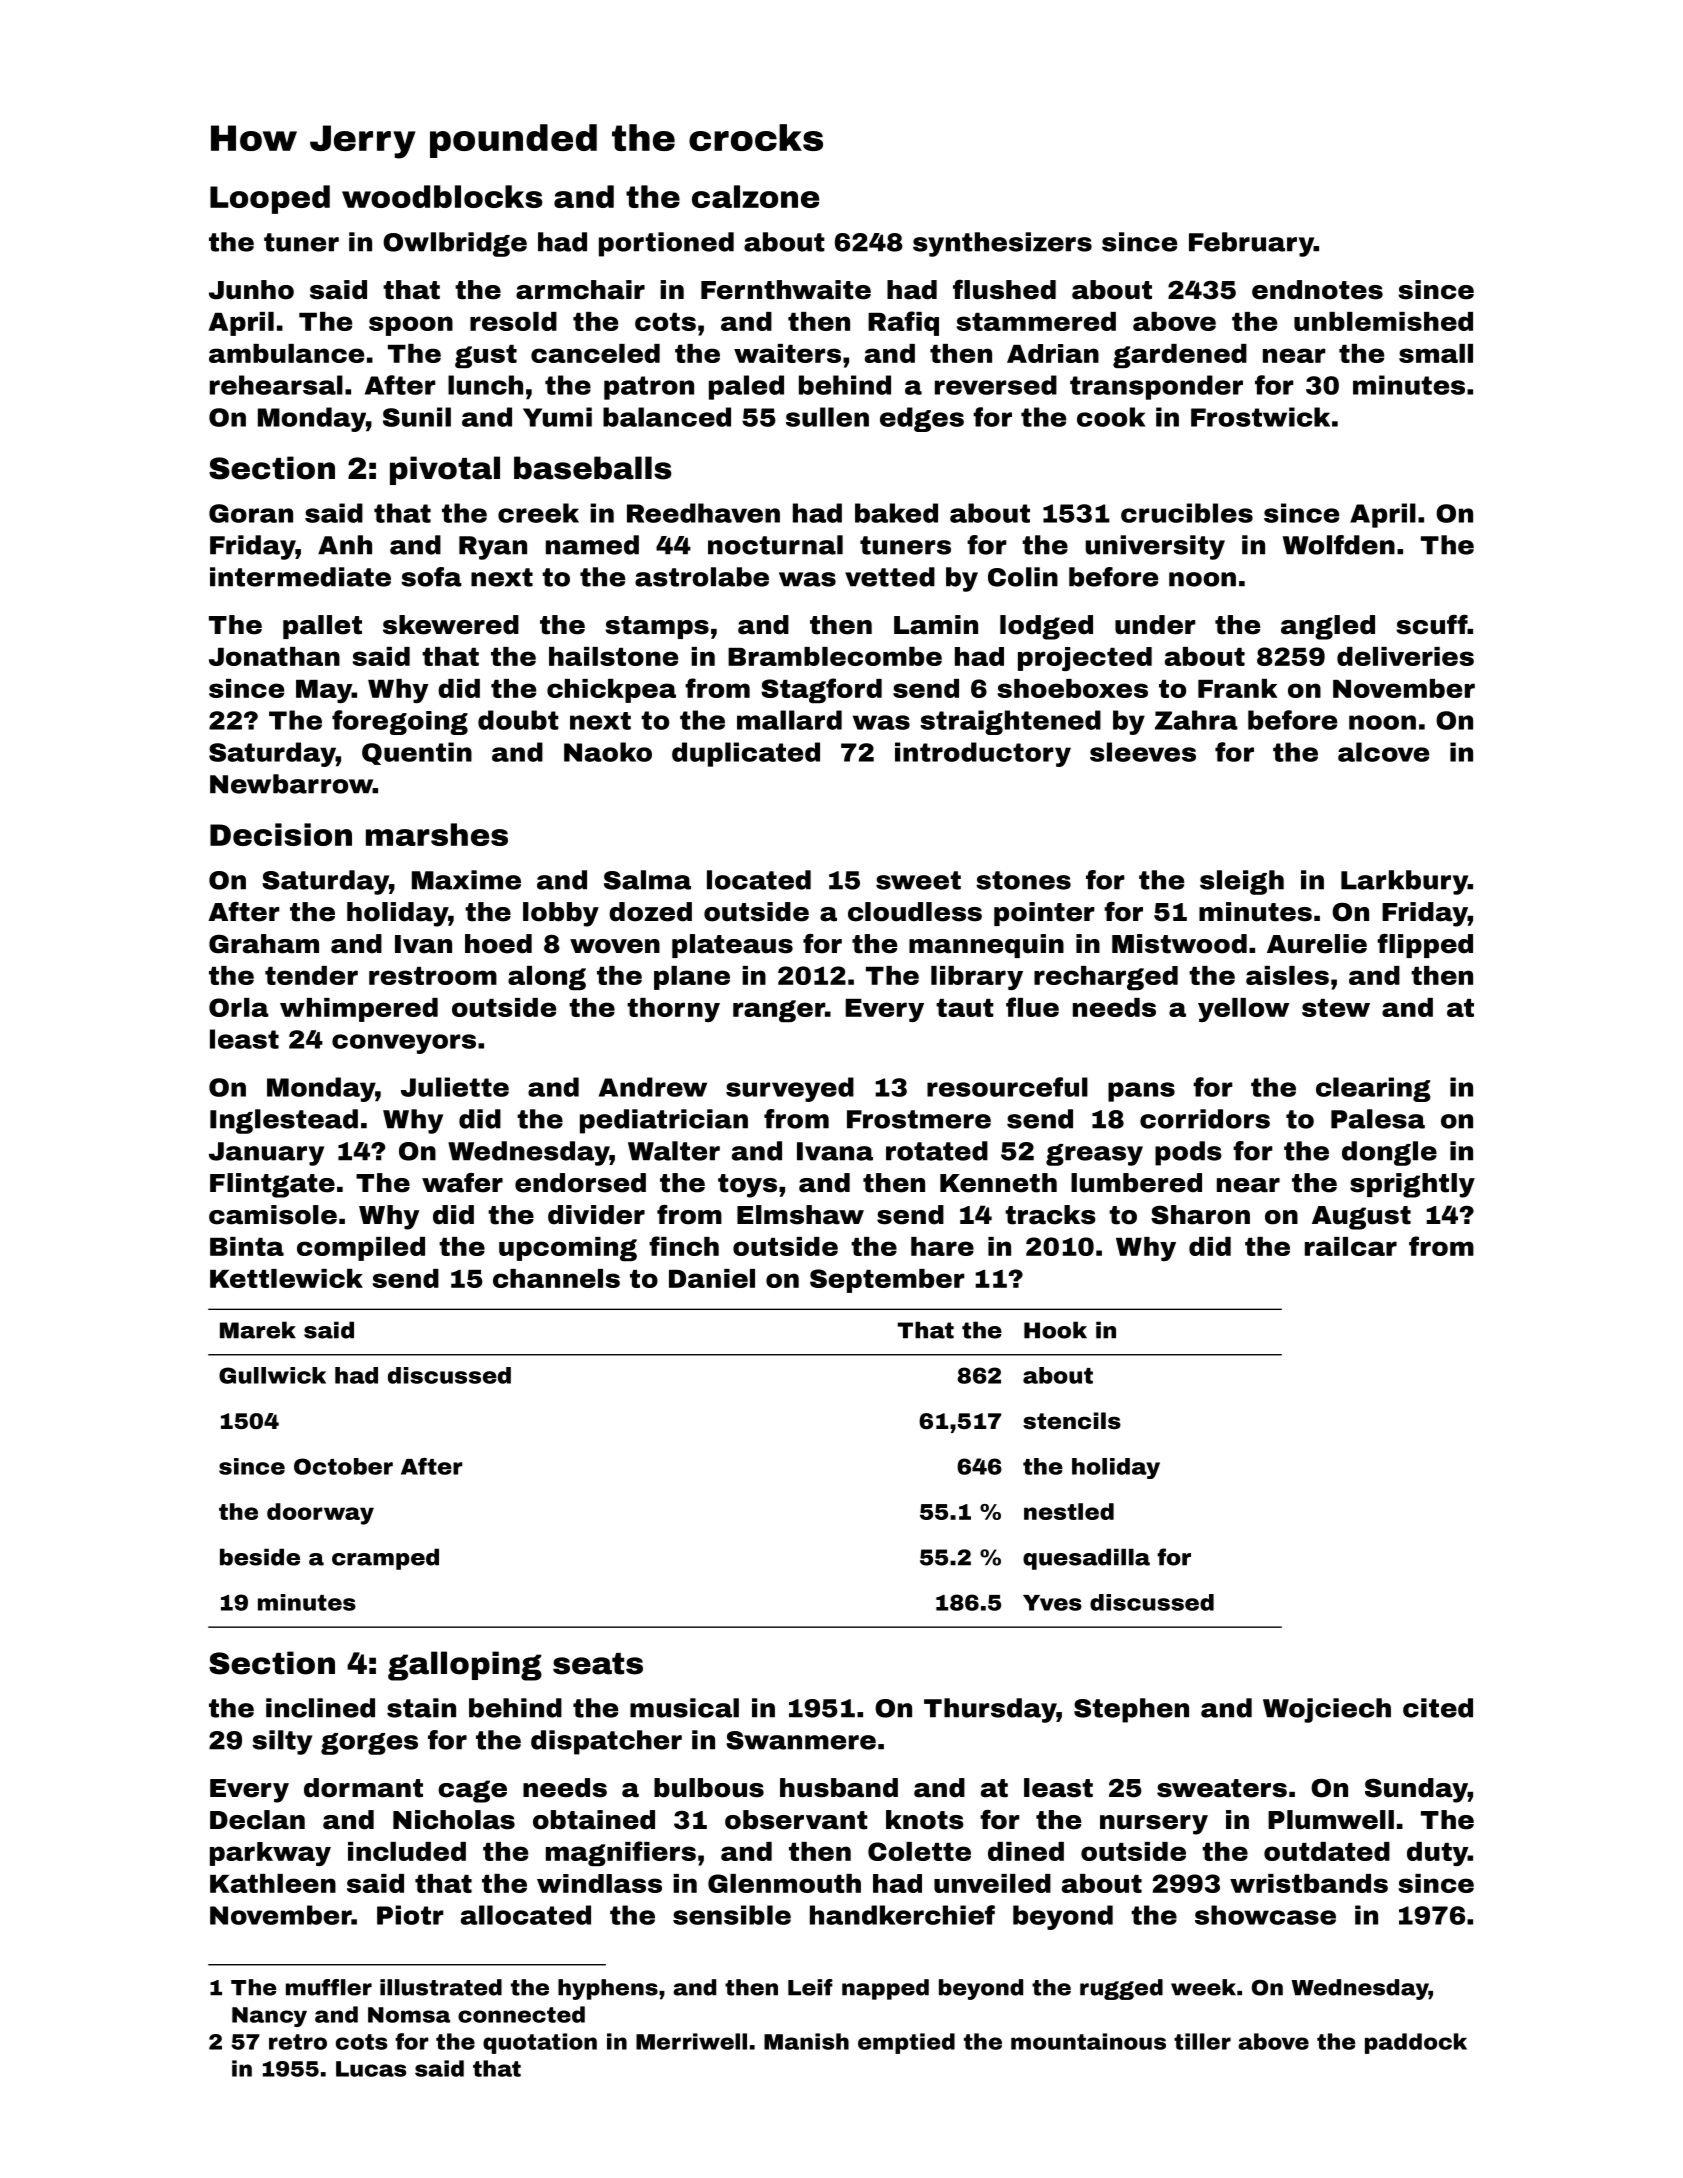  What do you see at coordinates (1010, 722) in the image?
I see `straightened` at bounding box center [1010, 722].
